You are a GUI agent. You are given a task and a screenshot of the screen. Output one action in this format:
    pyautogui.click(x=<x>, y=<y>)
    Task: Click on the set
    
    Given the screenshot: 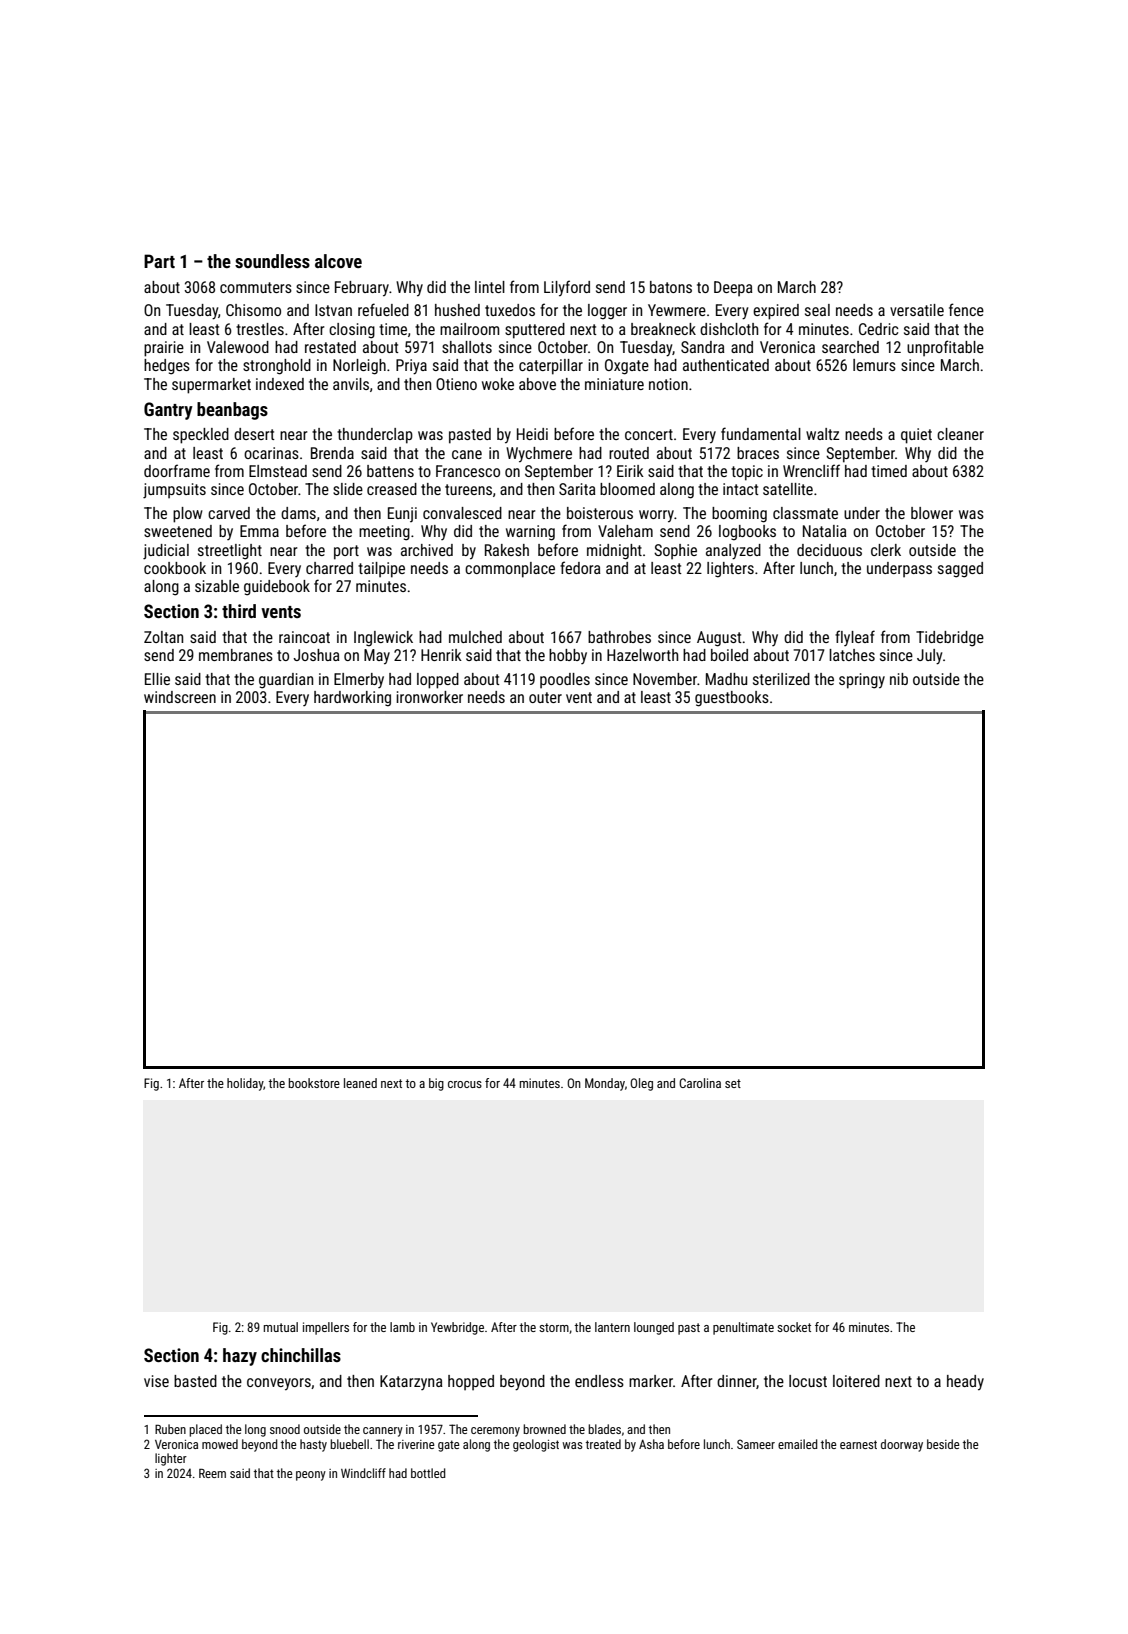 What is the action you would take?
    pyautogui.click(x=733, y=1083)
